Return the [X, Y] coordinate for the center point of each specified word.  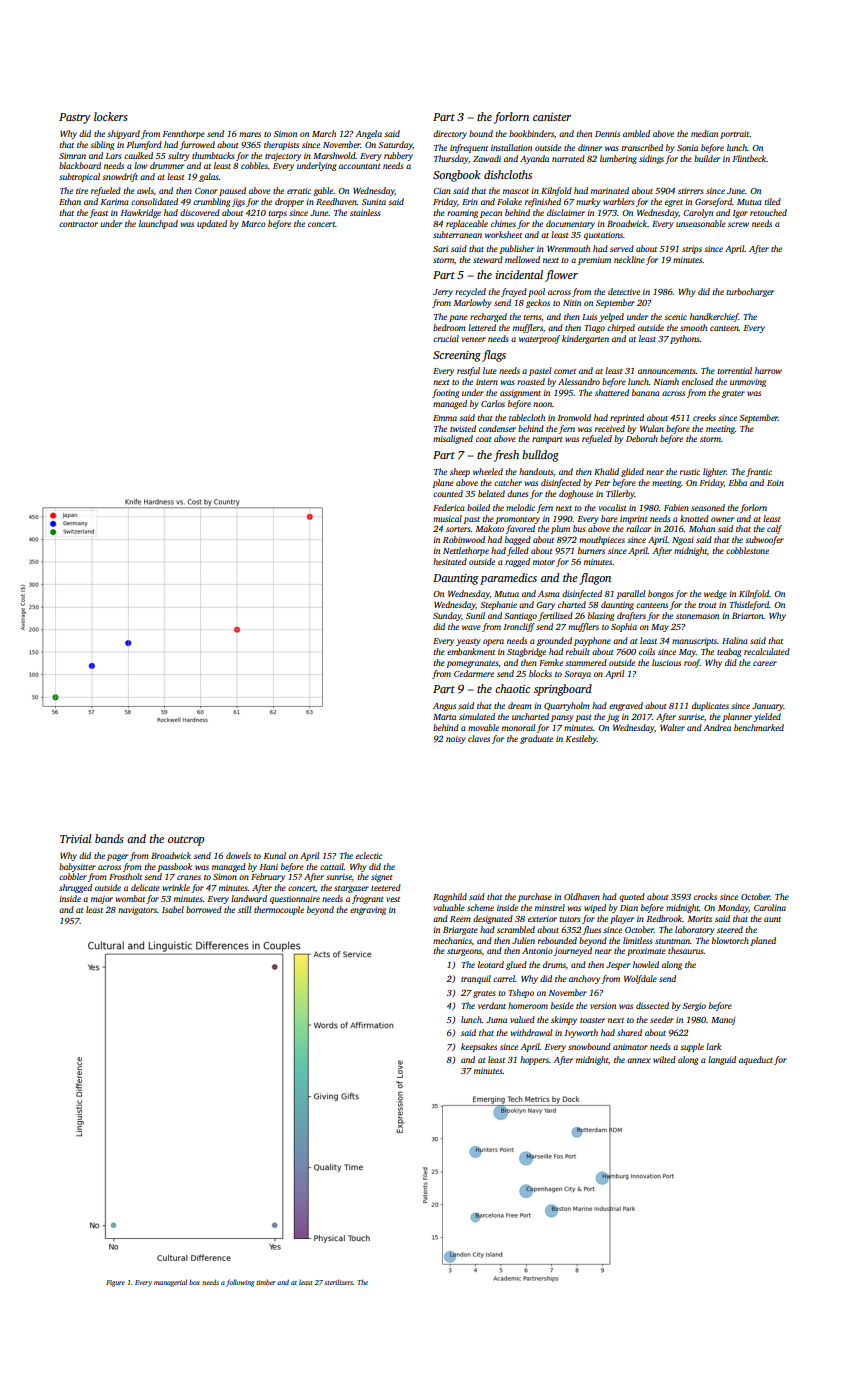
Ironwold [574, 417]
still [244, 909]
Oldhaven [582, 896]
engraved [626, 706]
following [240, 1283]
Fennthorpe [184, 134]
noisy [456, 740]
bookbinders [531, 133]
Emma [445, 418]
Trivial [76, 838]
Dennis [607, 134]
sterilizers [338, 1282]
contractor [78, 224]
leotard [491, 964]
